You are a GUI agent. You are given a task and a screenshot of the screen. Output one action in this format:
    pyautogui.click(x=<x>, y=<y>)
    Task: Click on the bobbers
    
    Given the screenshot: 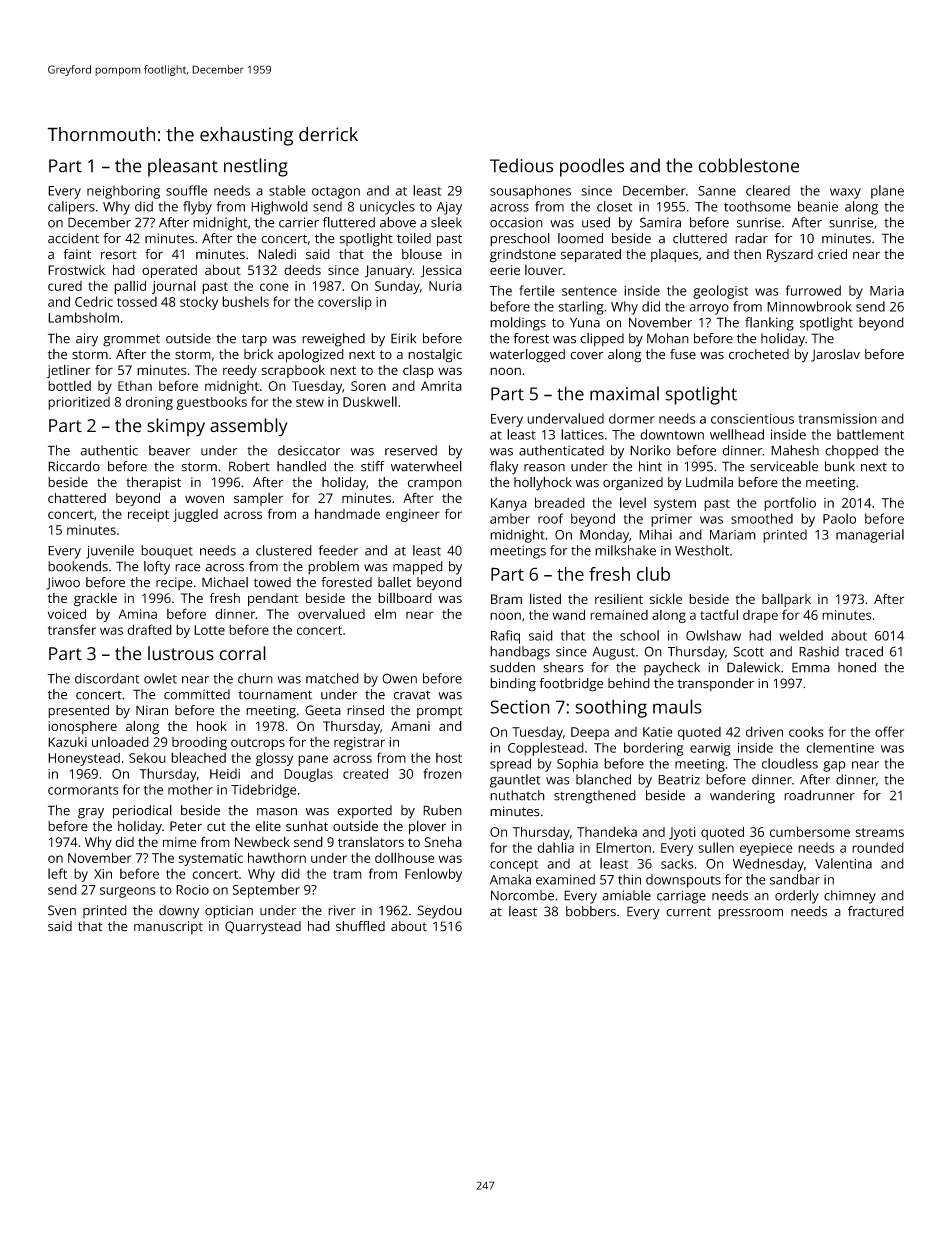 What is the action you would take?
    pyautogui.click(x=591, y=911)
